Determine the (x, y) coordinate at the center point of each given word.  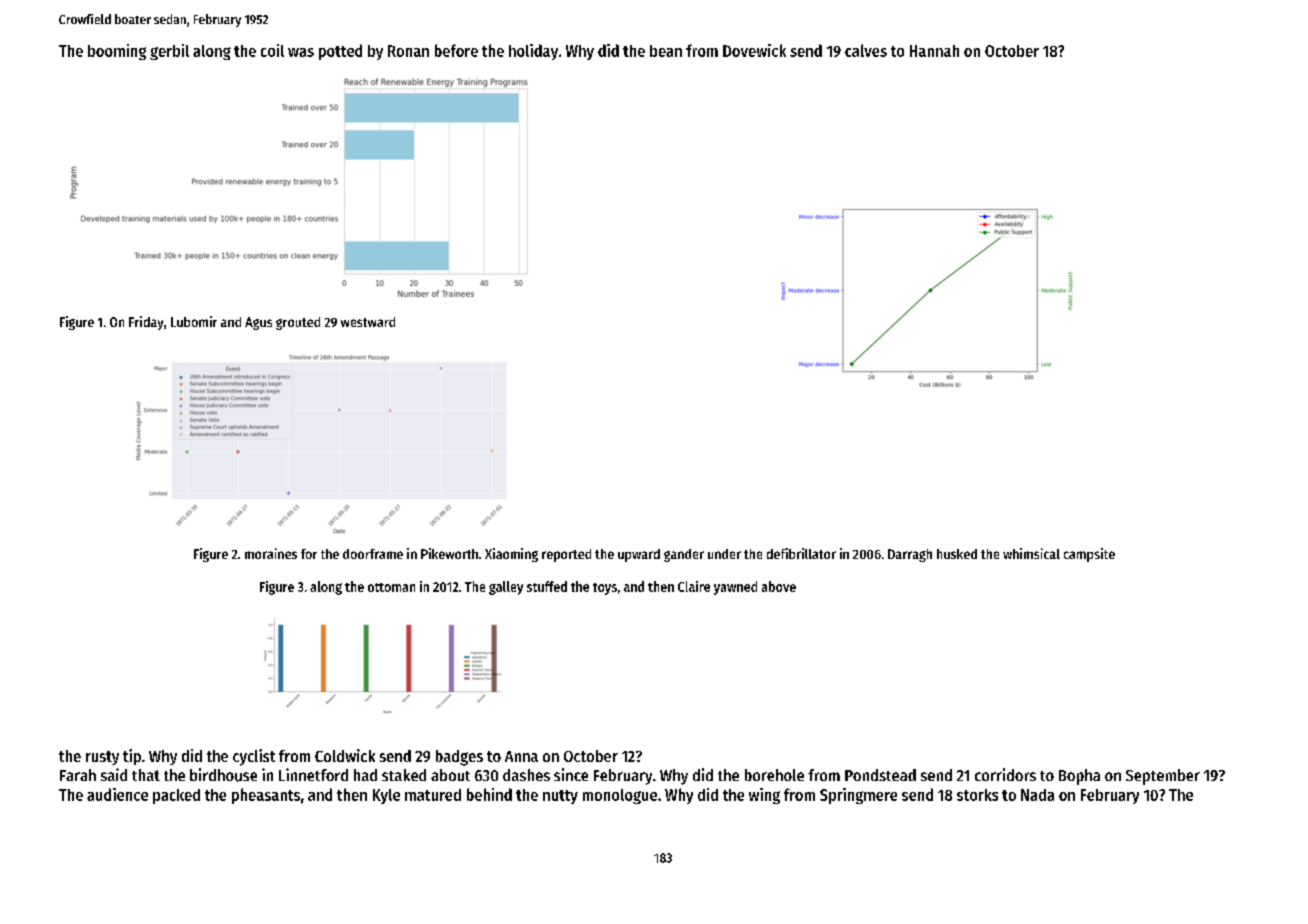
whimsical (1031, 553)
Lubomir (194, 321)
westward (368, 322)
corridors (1005, 774)
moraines (271, 553)
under (724, 554)
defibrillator (801, 553)
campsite (1089, 555)
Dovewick (754, 50)
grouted (298, 323)
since (571, 774)
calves (866, 50)
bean (666, 51)
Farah (78, 775)
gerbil (169, 52)
